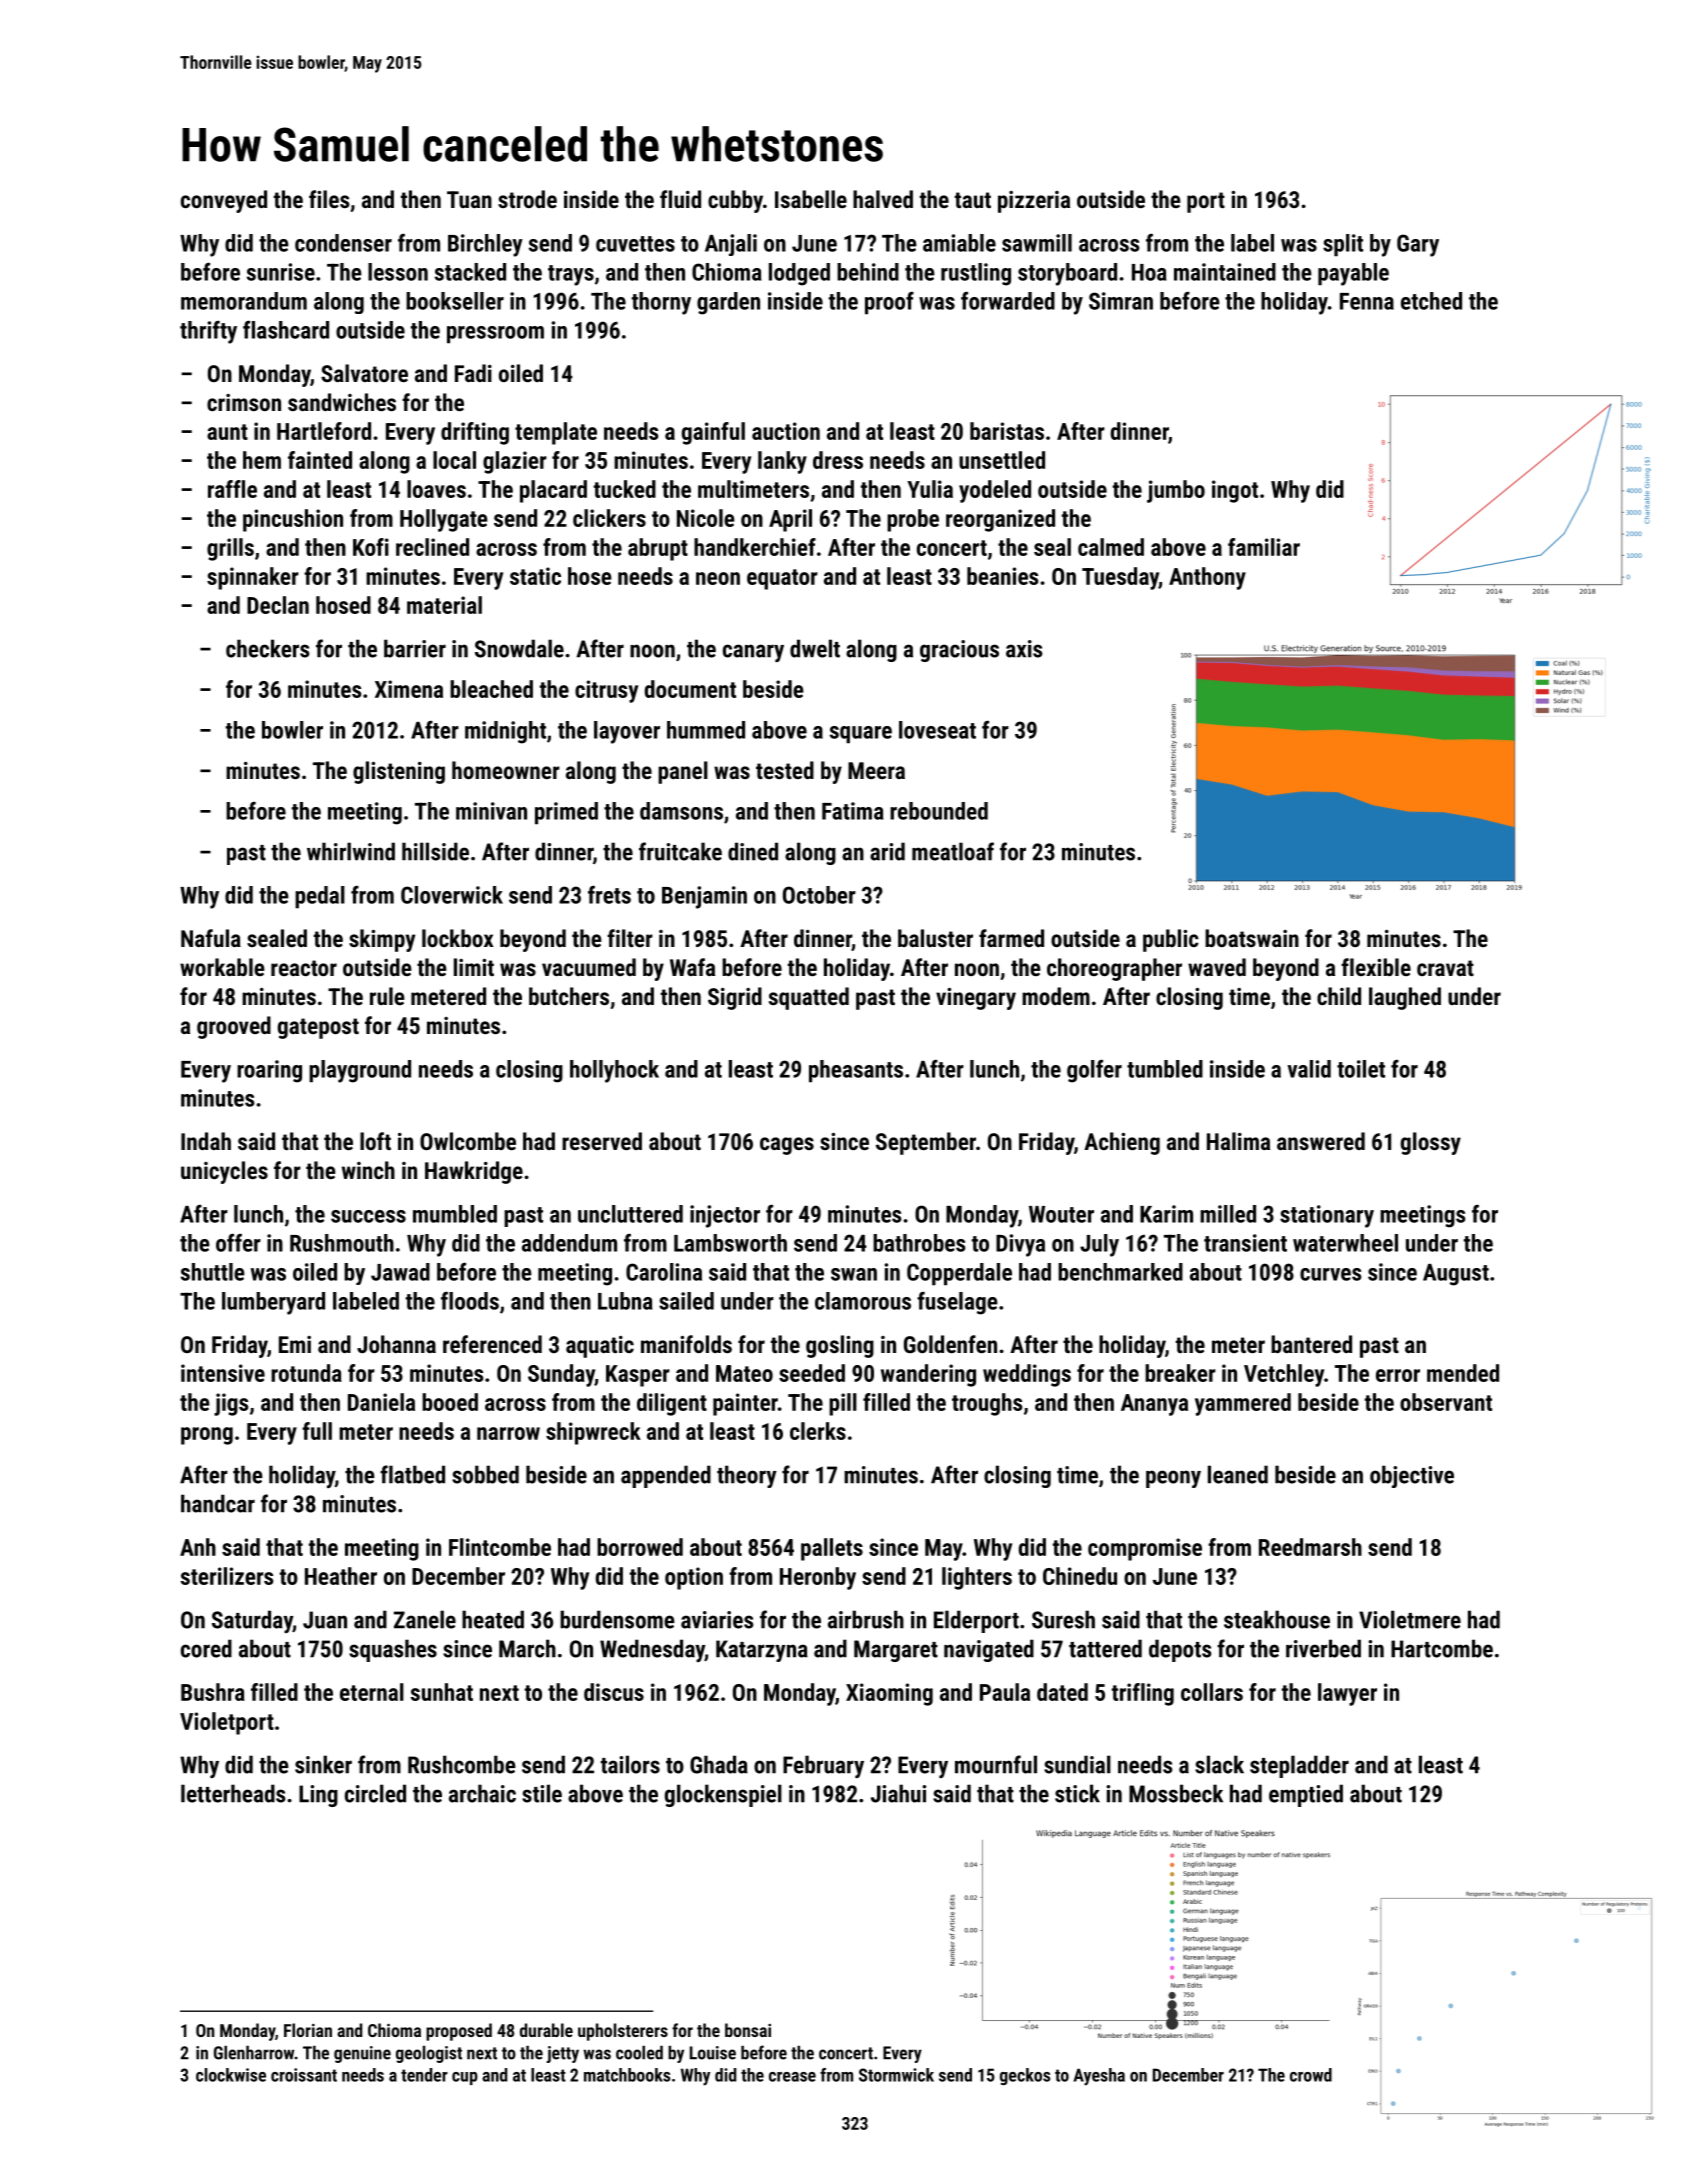 The image size is (1683, 2178). Describe the element at coordinates (206, 1141) in the screenshot. I see `Indah` at that location.
